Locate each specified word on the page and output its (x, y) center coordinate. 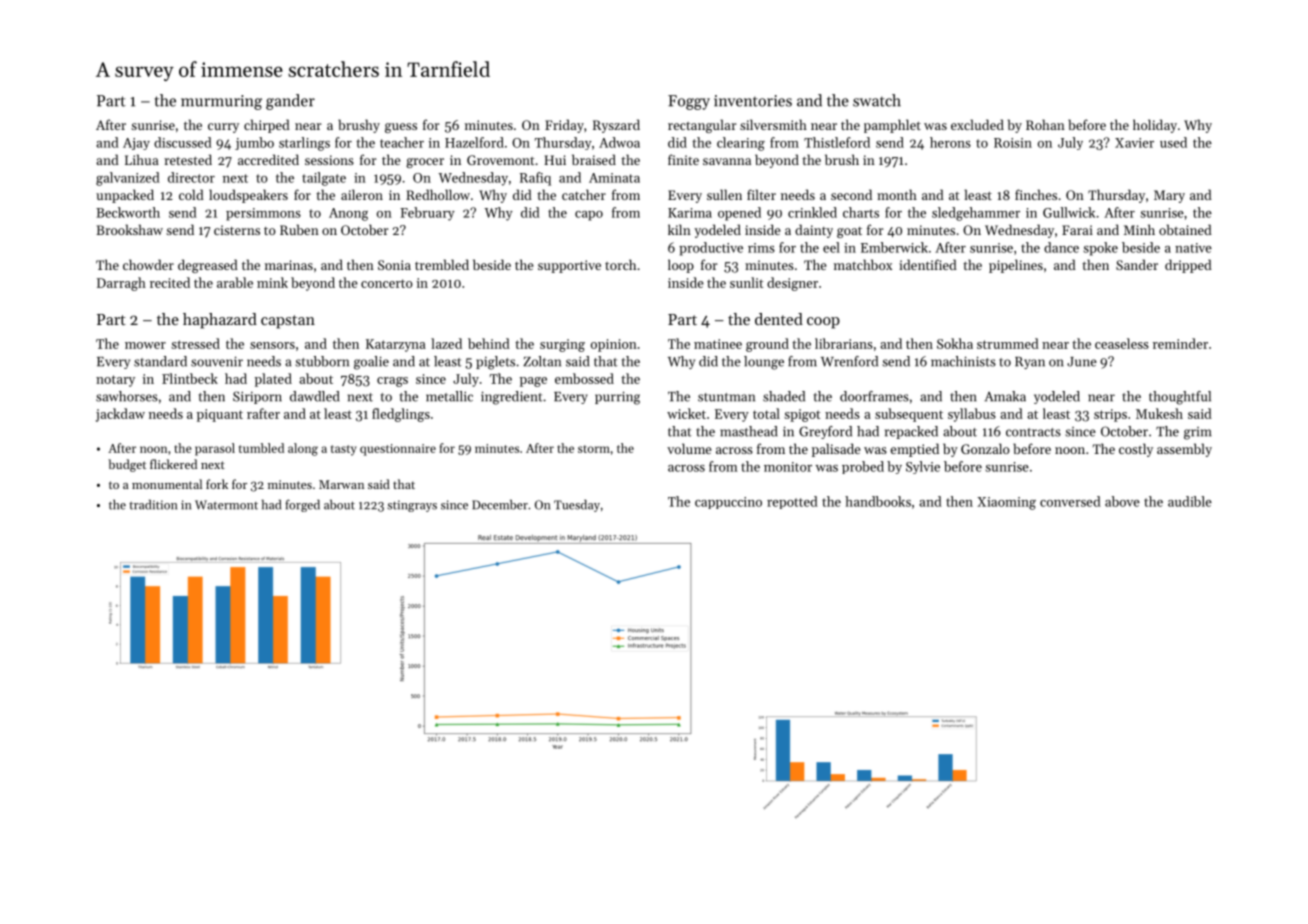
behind (489, 343)
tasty (343, 450)
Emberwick (894, 247)
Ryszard (616, 126)
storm (594, 449)
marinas (289, 265)
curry (223, 128)
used (1173, 142)
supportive (569, 266)
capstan (288, 322)
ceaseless (1122, 343)
